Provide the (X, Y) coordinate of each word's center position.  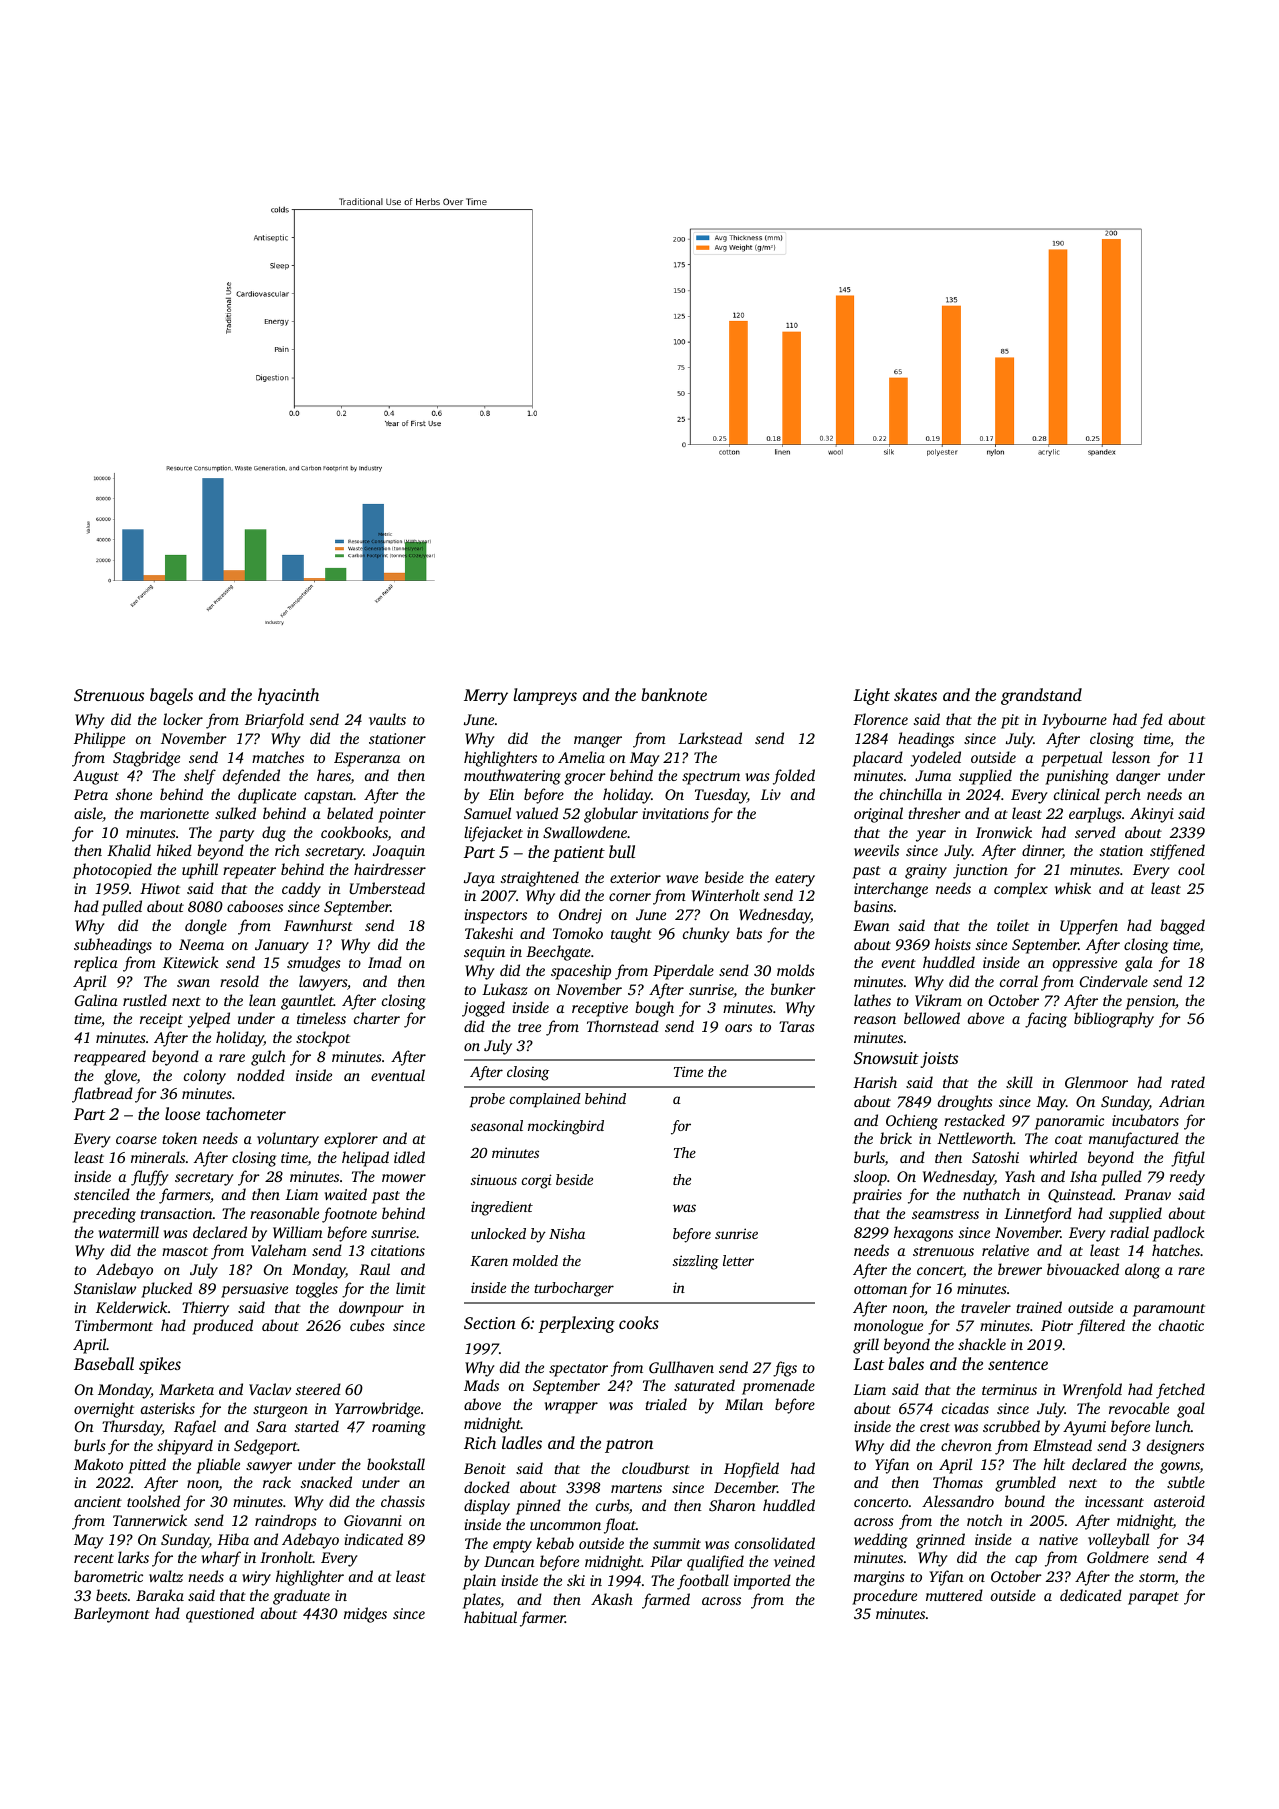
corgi (537, 1181)
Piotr (1057, 1325)
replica (96, 964)
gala (1139, 964)
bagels (171, 696)
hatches (1176, 1250)
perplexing (576, 1324)
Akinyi (1152, 815)
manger (598, 742)
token (179, 1138)
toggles (317, 1290)
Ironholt (286, 1557)
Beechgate (558, 953)
